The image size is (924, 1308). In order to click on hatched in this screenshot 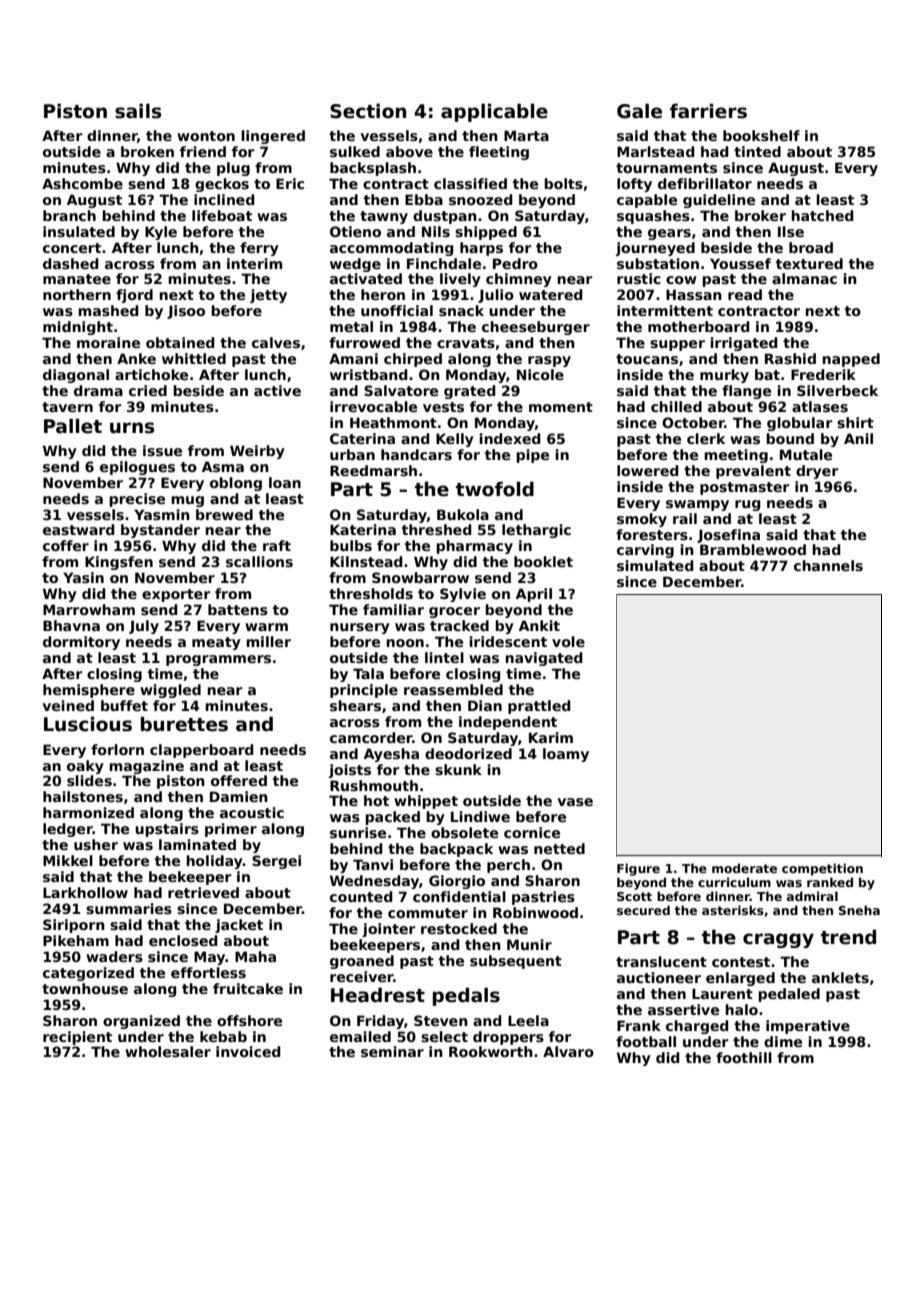, I will do `click(822, 215)`.
